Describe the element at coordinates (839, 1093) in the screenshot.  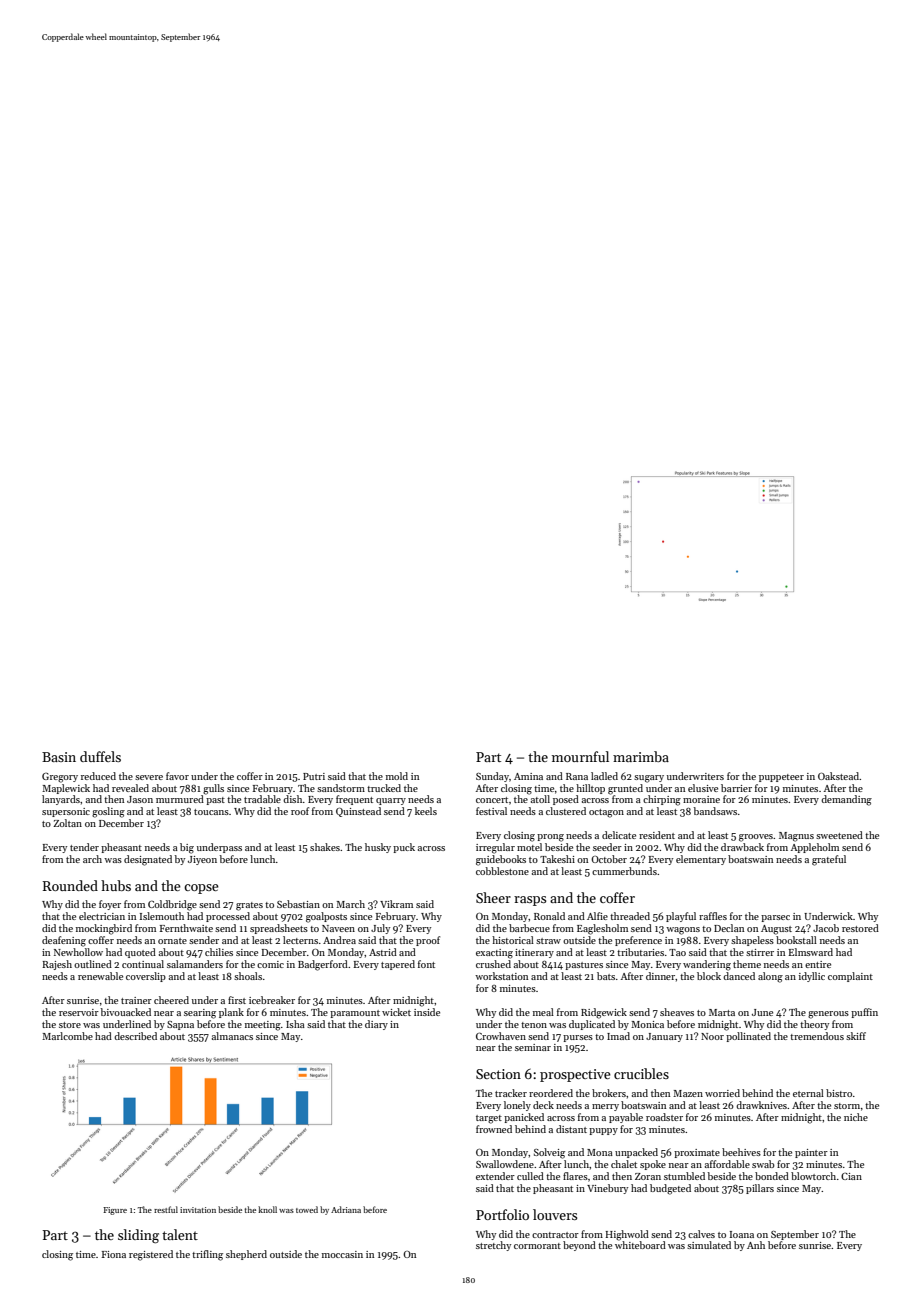
I see `bistro` at that location.
